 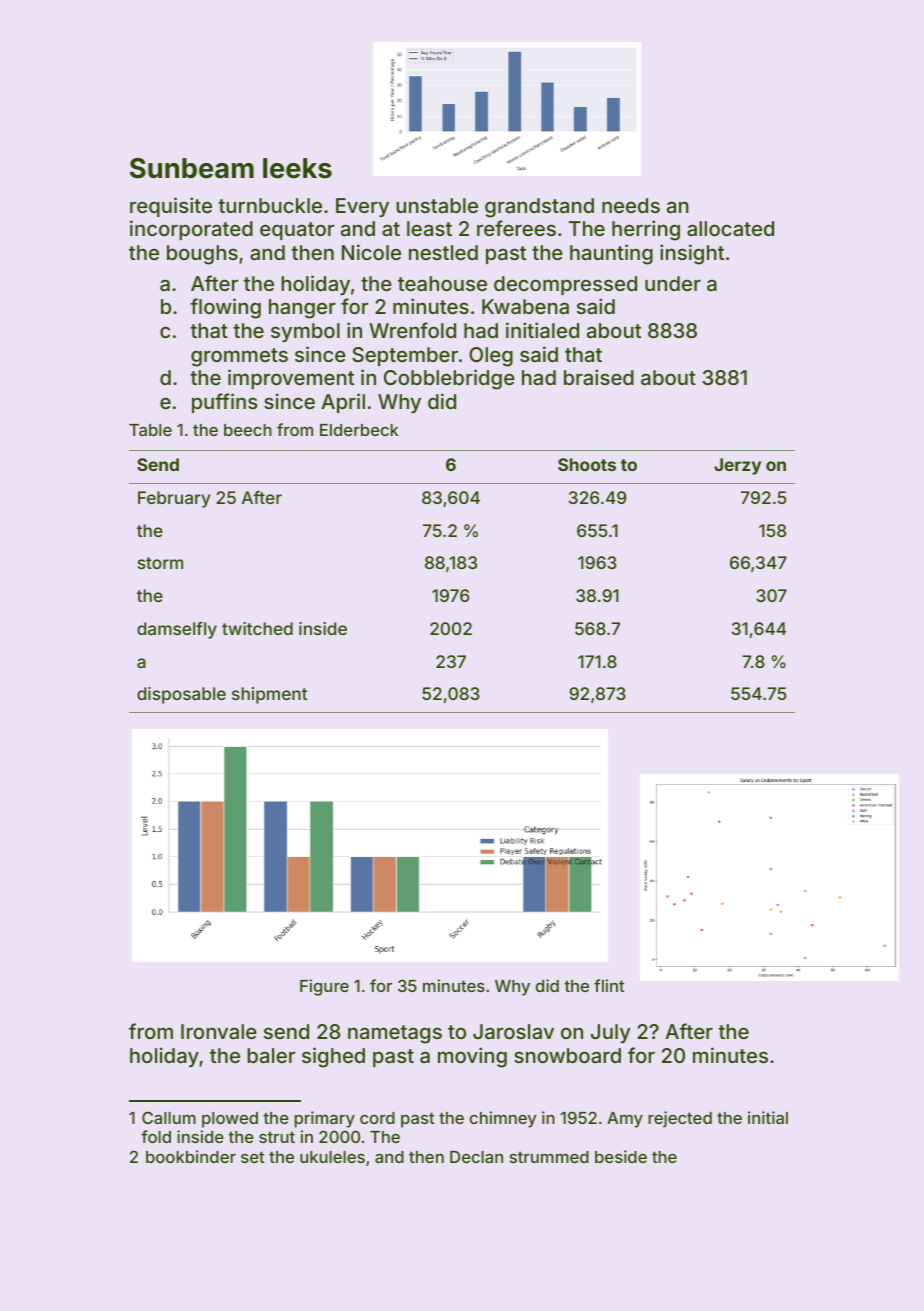 I want to click on Jerzy, so click(x=737, y=466).
